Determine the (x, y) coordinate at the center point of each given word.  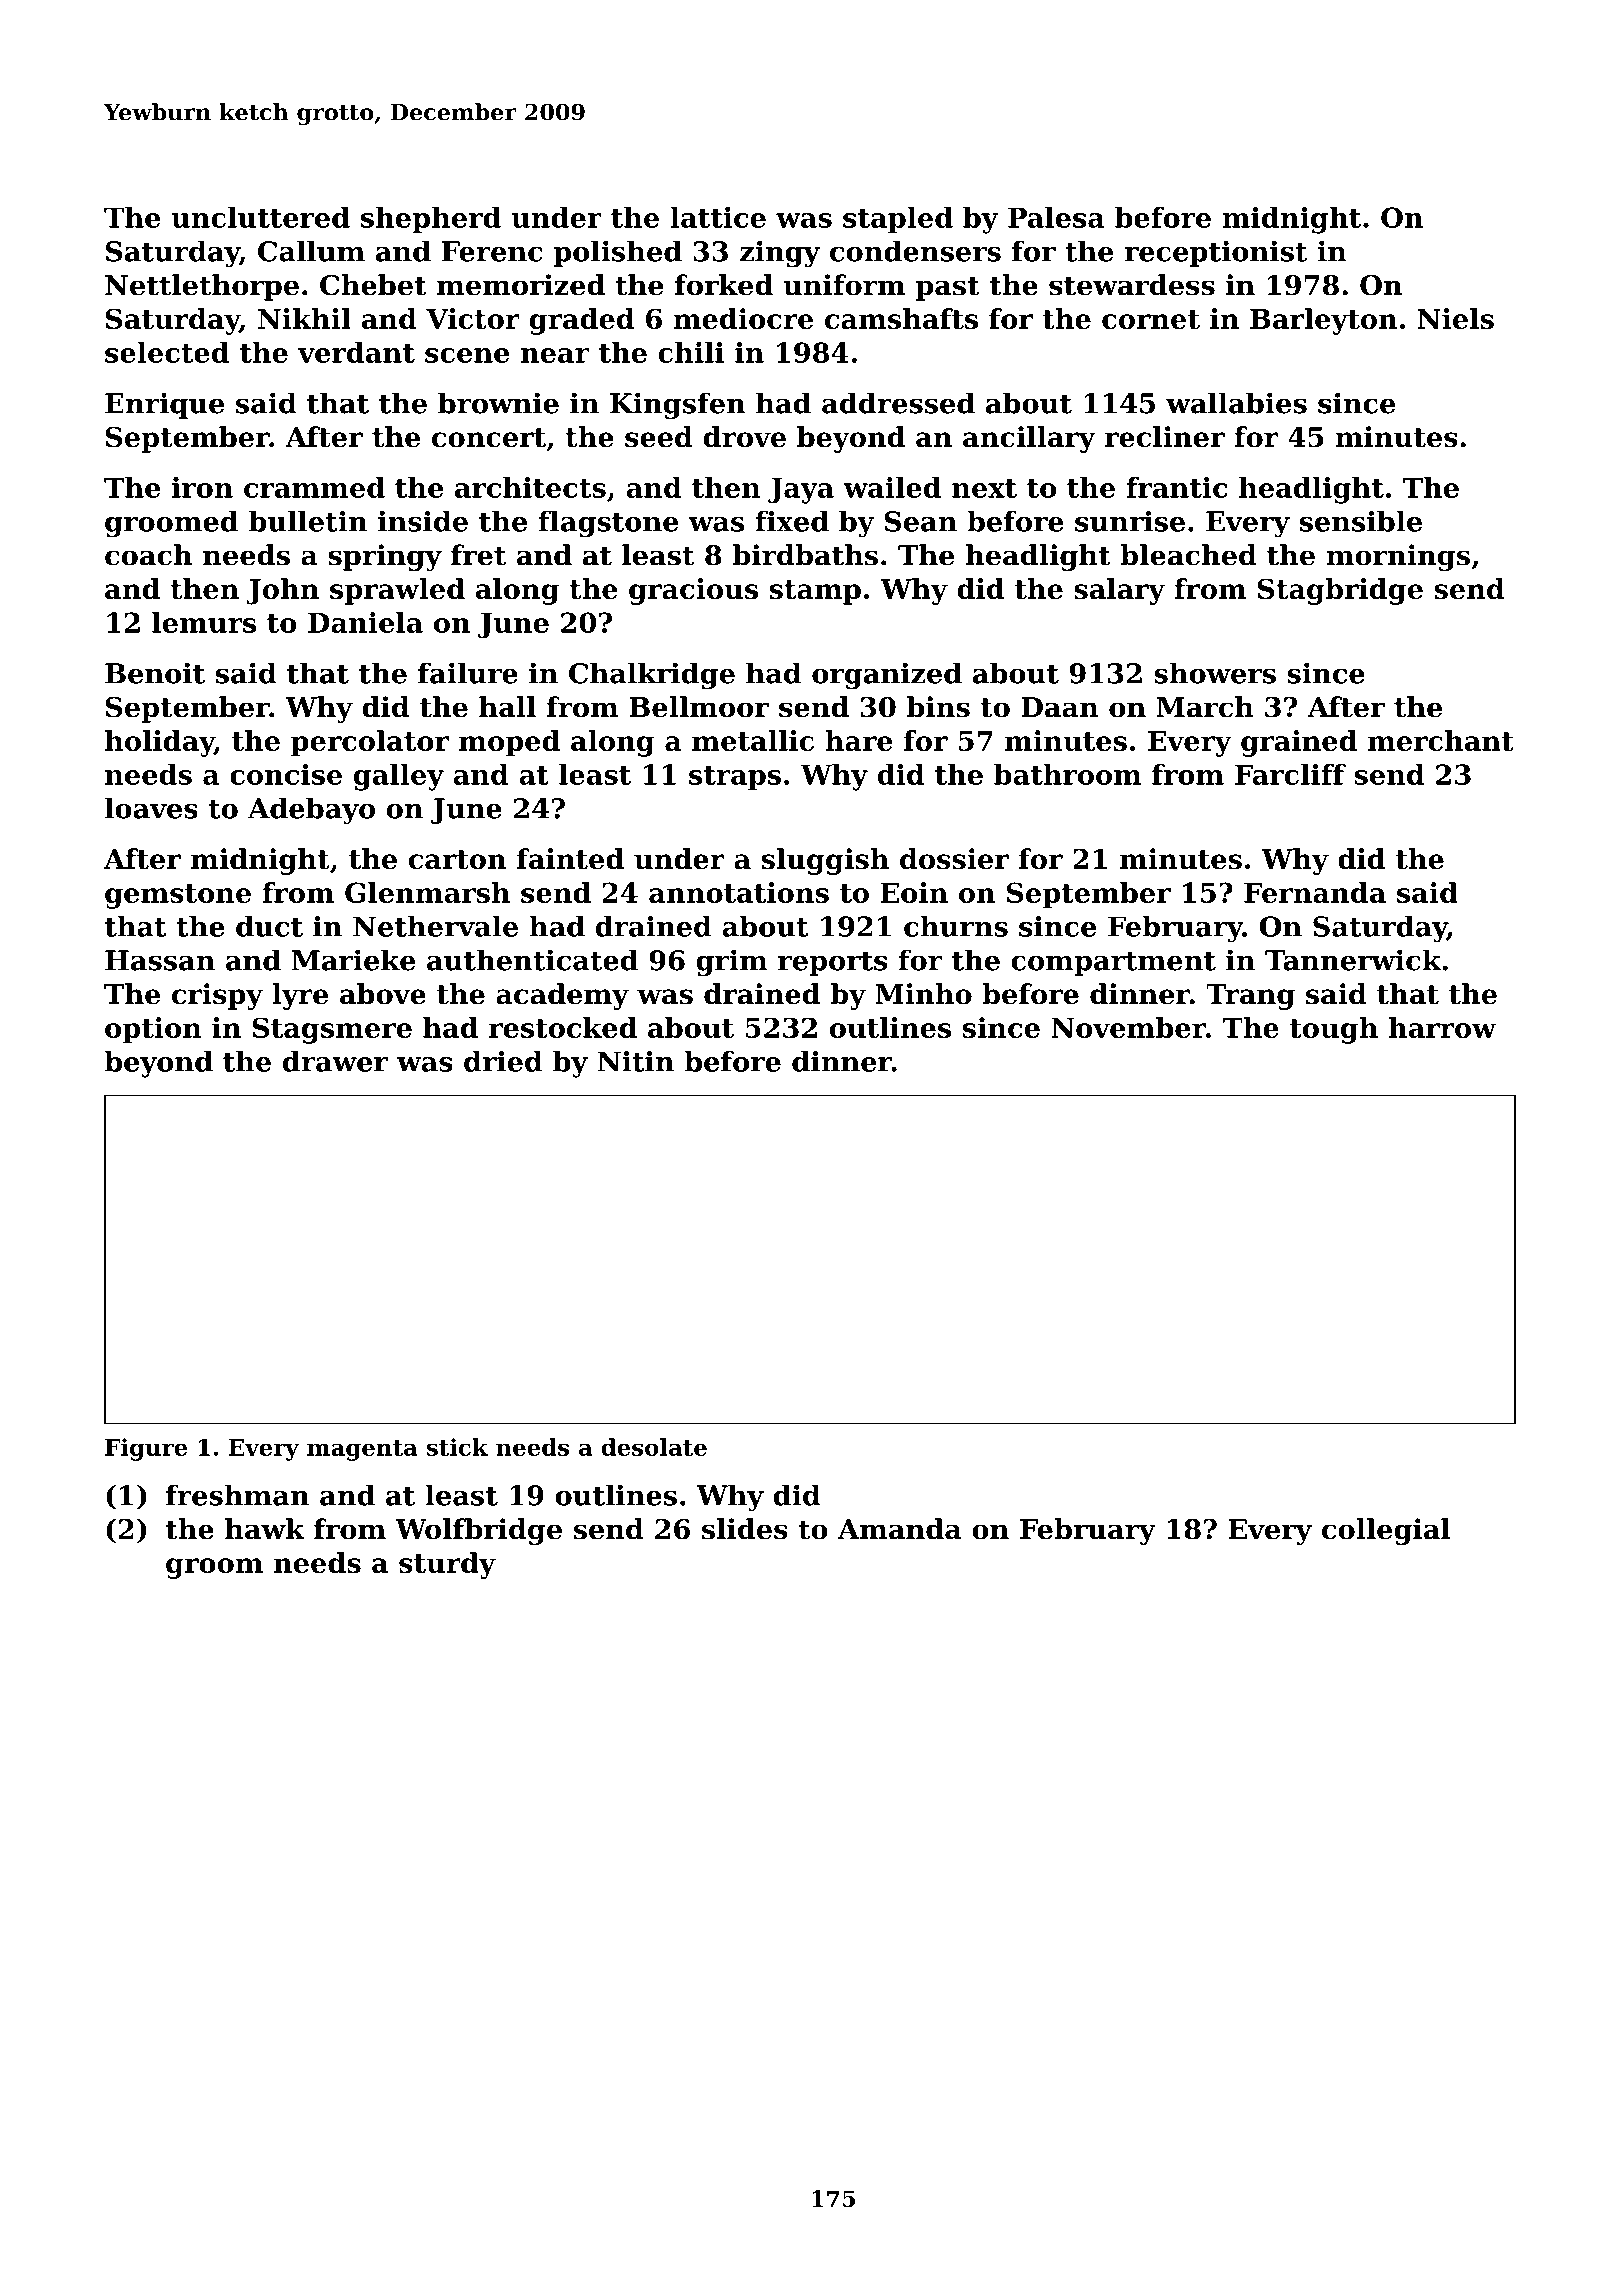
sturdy (447, 1565)
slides (745, 1529)
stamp (815, 592)
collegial (1386, 1531)
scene (467, 355)
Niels (1456, 318)
